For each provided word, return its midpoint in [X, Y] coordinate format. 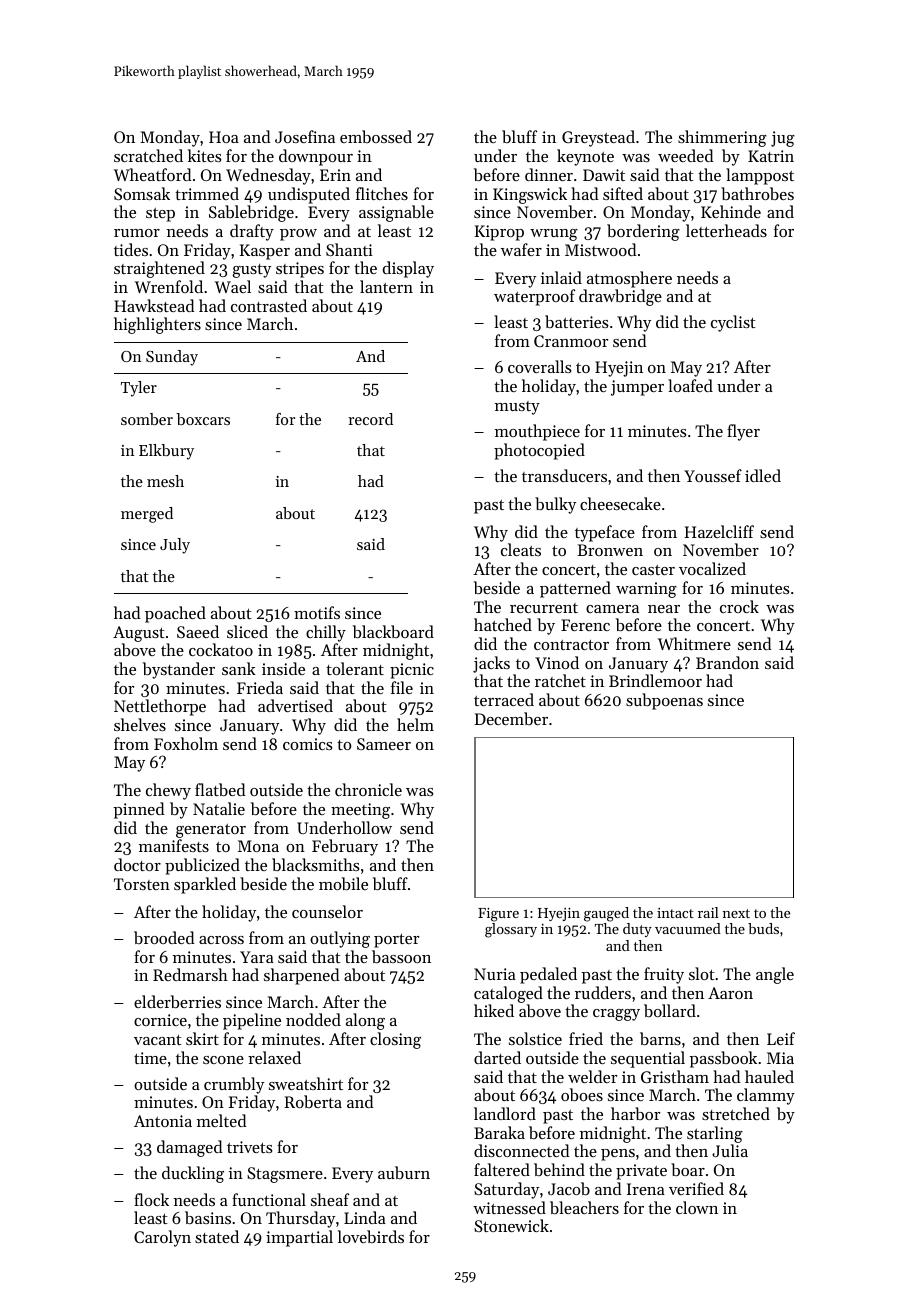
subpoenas [664, 701]
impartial [299, 1238]
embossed [376, 136]
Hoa [224, 137]
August [139, 634]
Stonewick [511, 1225]
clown [697, 1207]
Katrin [771, 156]
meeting [360, 811]
